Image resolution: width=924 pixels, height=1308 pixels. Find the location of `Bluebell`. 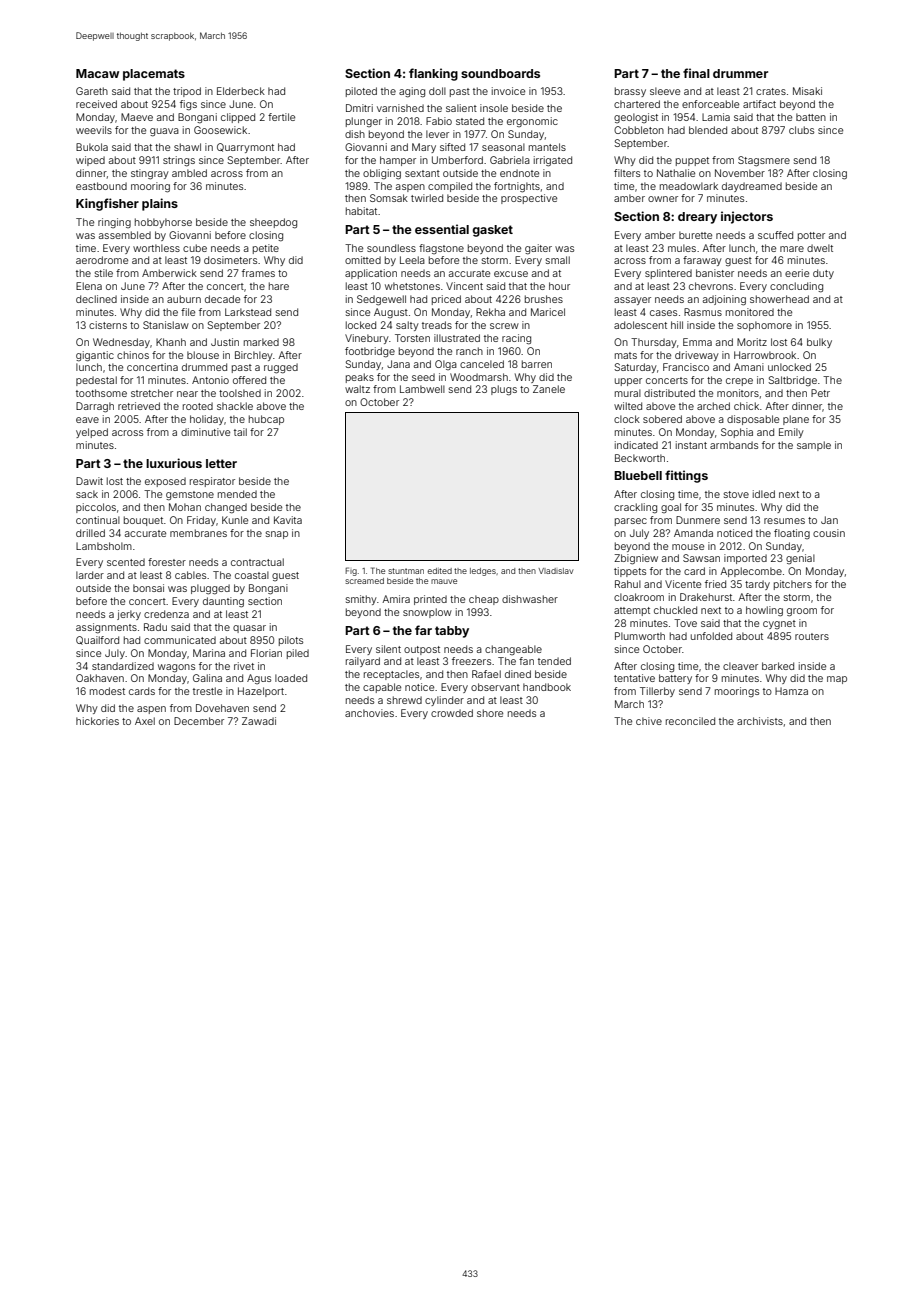

Bluebell is located at coordinates (638, 475).
